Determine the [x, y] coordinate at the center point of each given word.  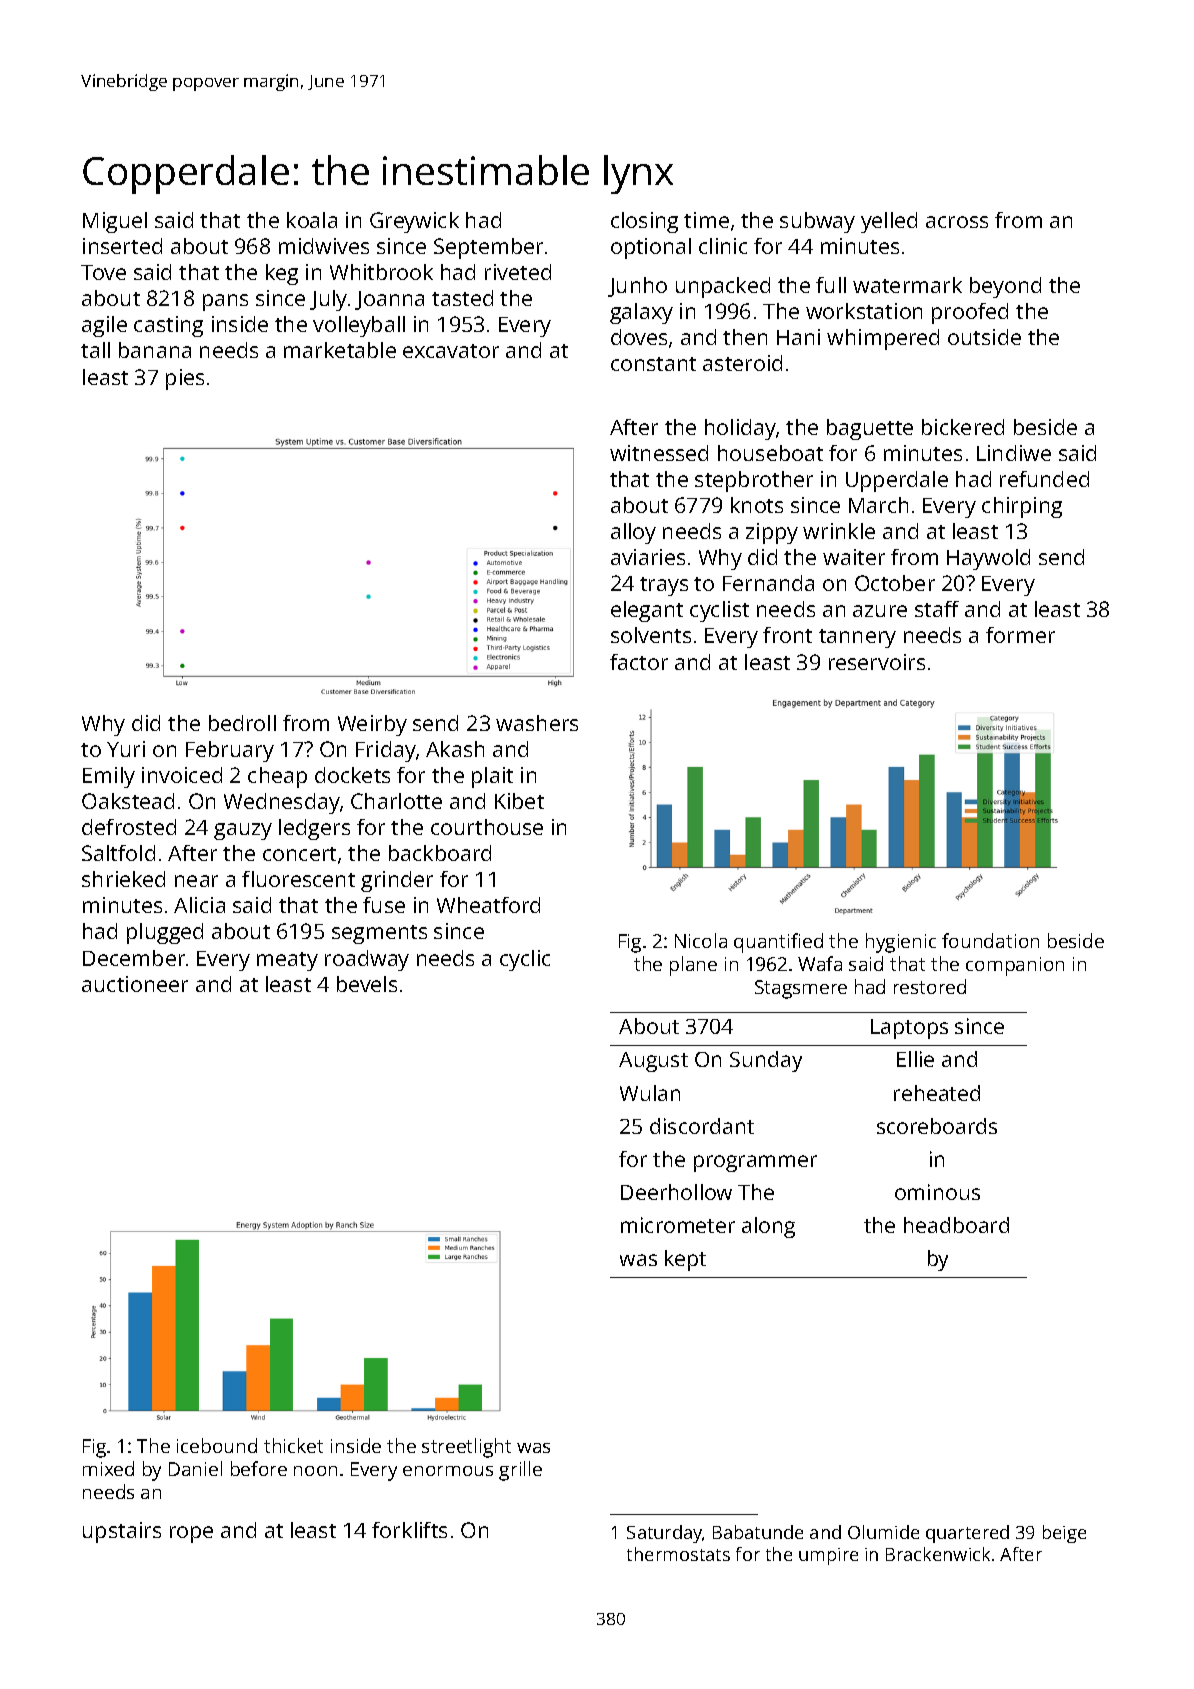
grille [520, 1471]
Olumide [883, 1532]
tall [95, 350]
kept [685, 1260]
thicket [293, 1445]
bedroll [242, 723]
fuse [384, 905]
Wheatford [488, 905]
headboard [956, 1225]
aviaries [648, 557]
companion [1015, 966]
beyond [1005, 287]
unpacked [723, 287]
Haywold [988, 559]
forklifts [409, 1530]
